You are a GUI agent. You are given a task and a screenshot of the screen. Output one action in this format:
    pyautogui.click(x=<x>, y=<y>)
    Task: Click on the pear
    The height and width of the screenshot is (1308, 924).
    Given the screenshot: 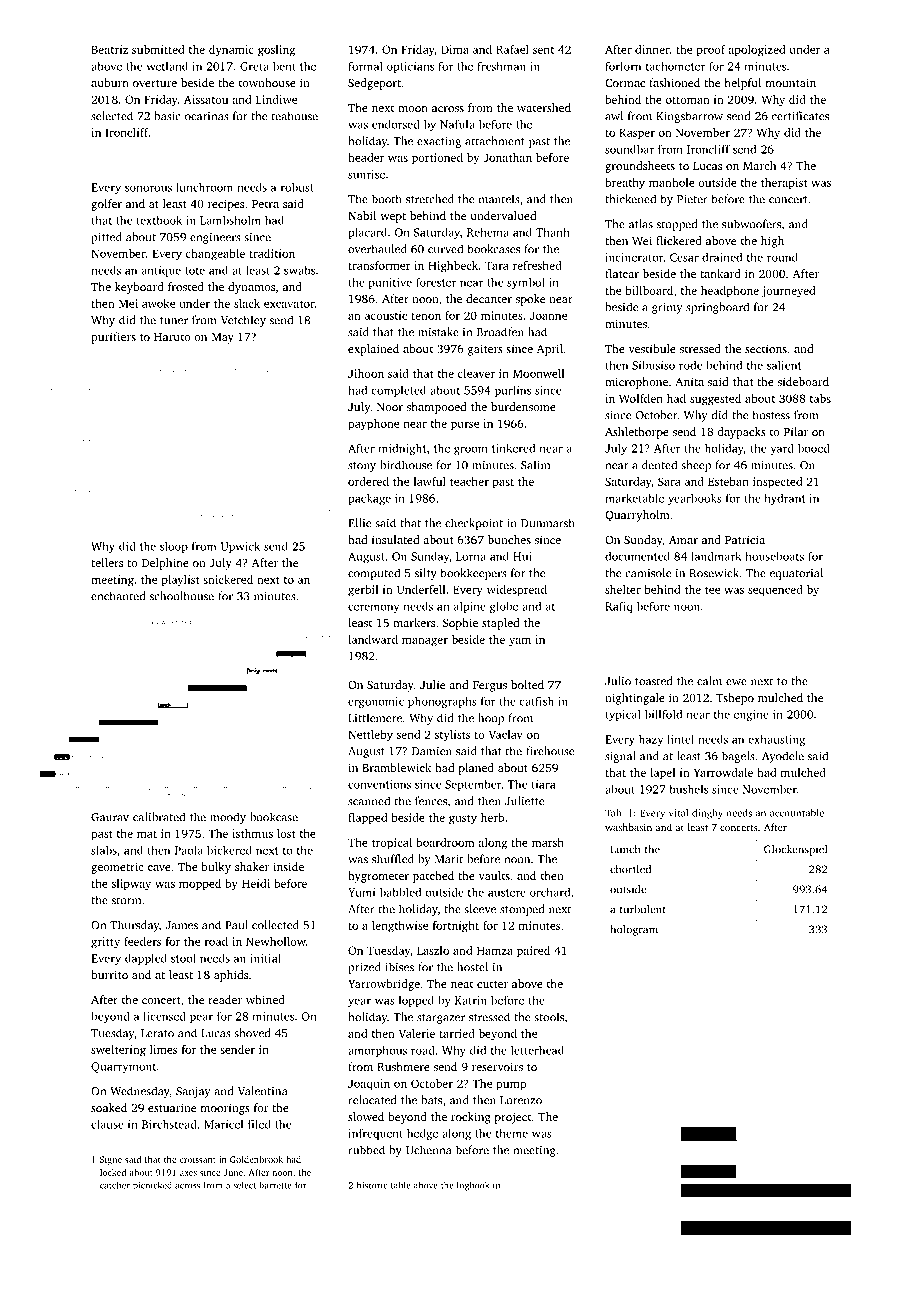 What is the action you would take?
    pyautogui.click(x=201, y=1018)
